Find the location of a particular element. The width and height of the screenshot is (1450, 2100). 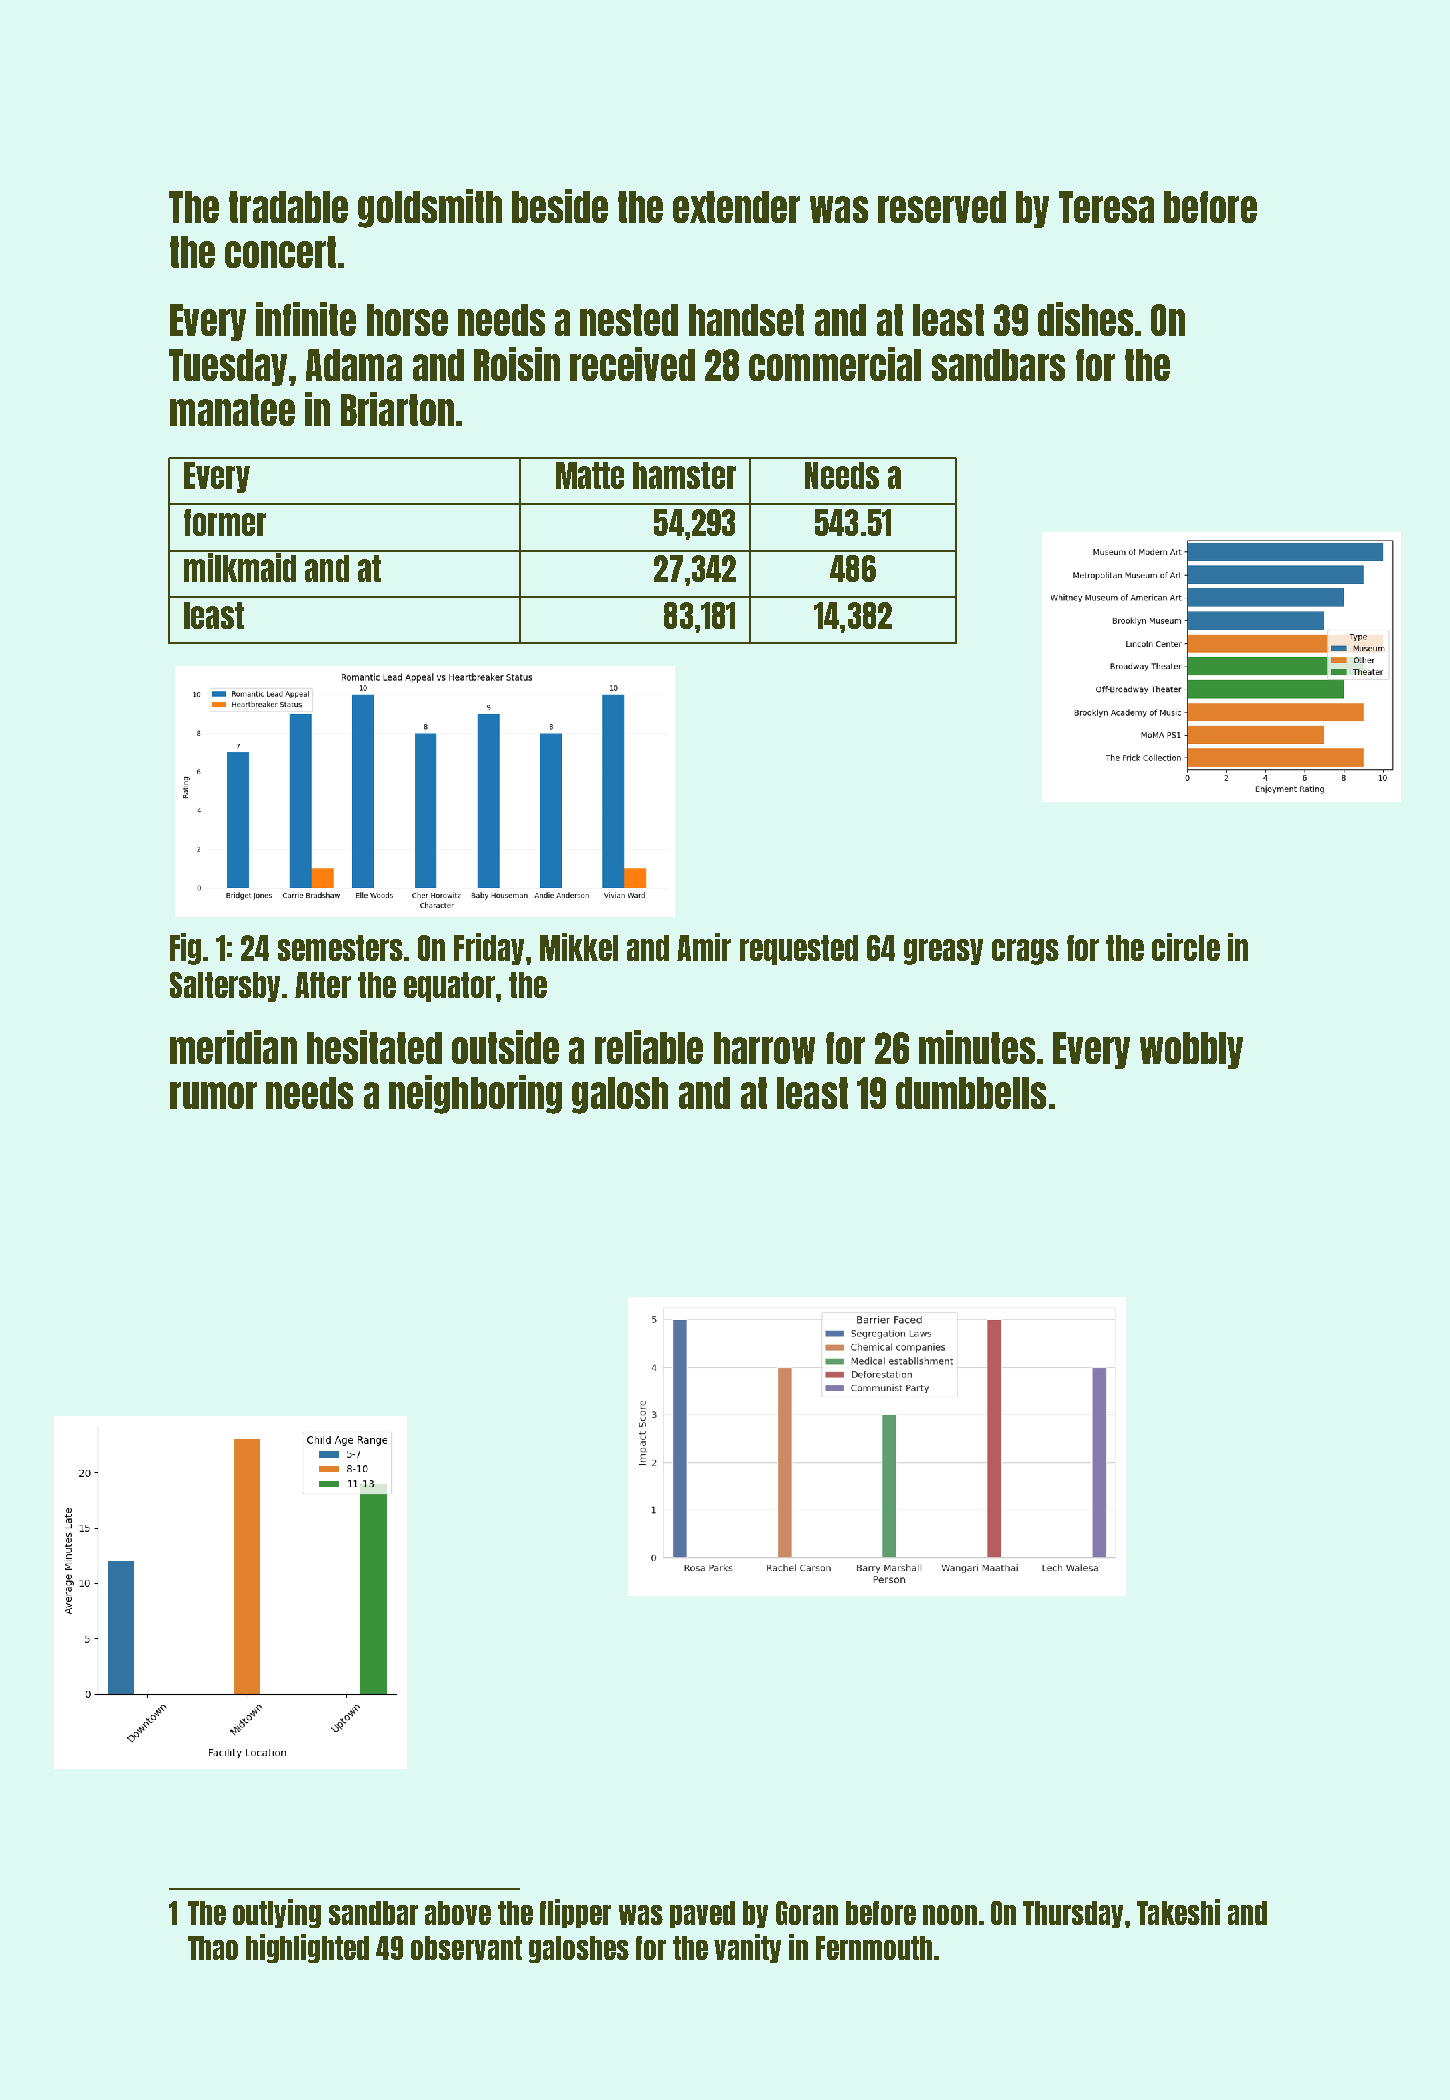

Mikkel is located at coordinates (579, 947).
